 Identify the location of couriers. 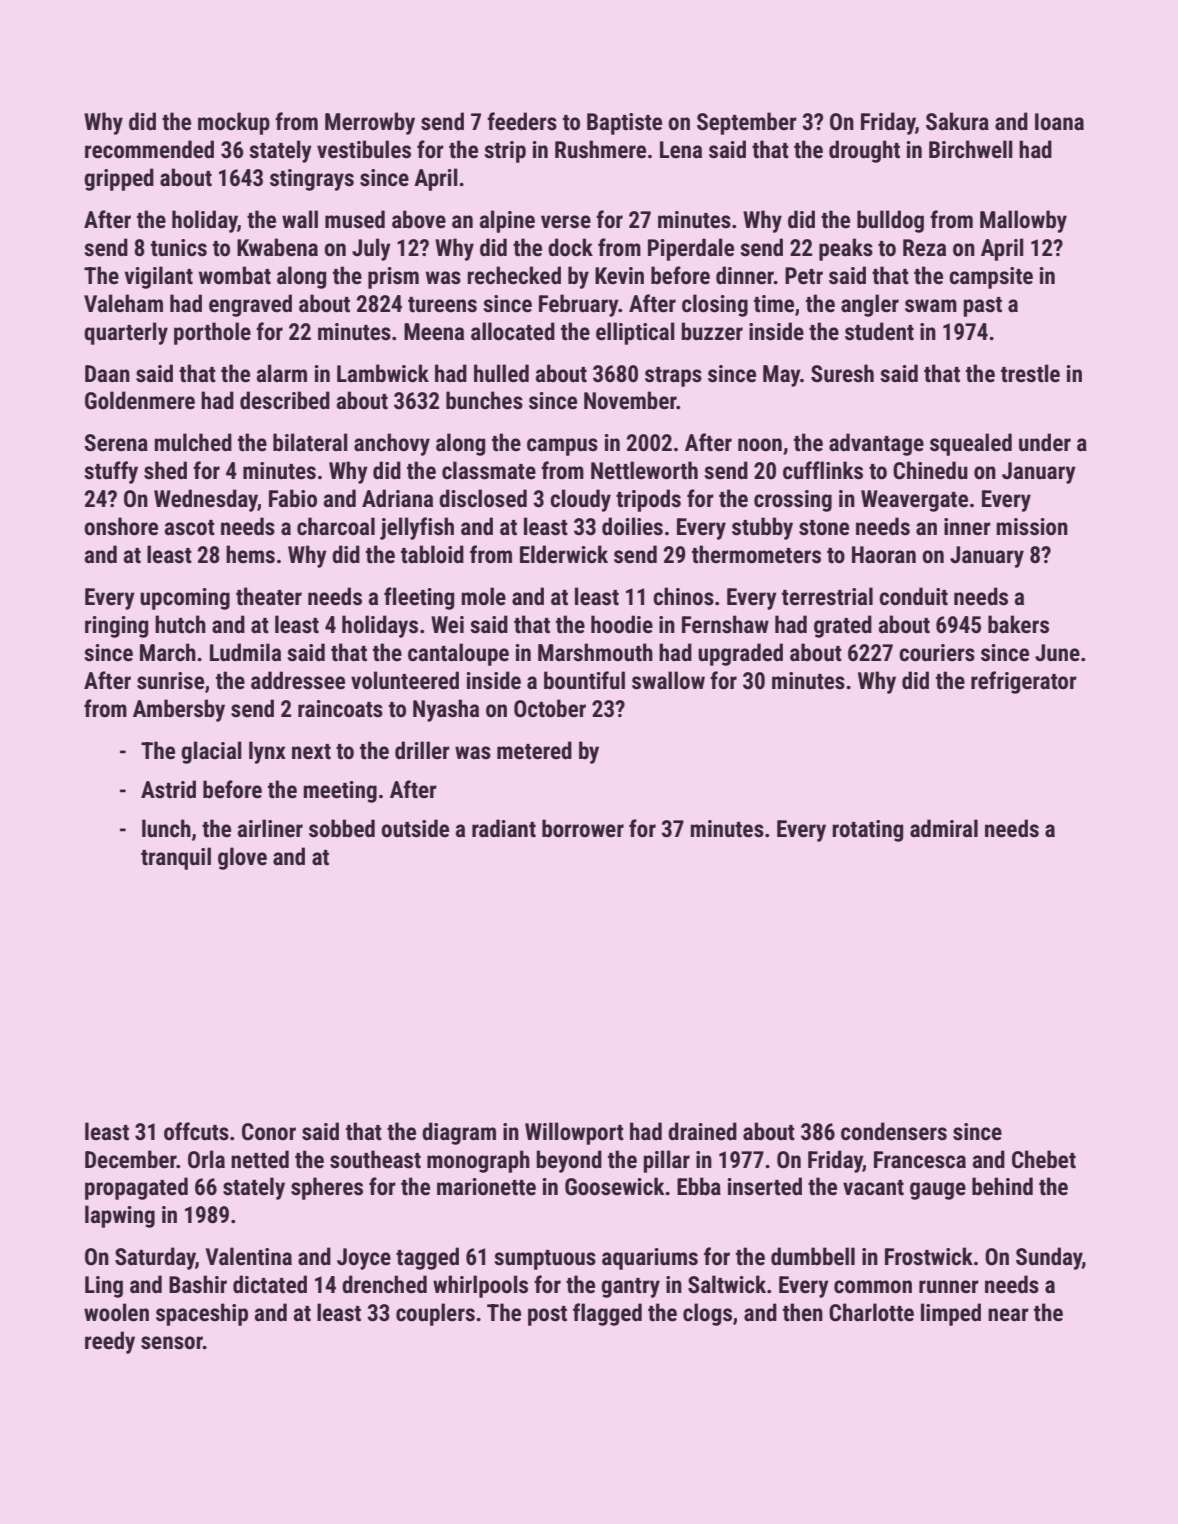
(937, 653).
